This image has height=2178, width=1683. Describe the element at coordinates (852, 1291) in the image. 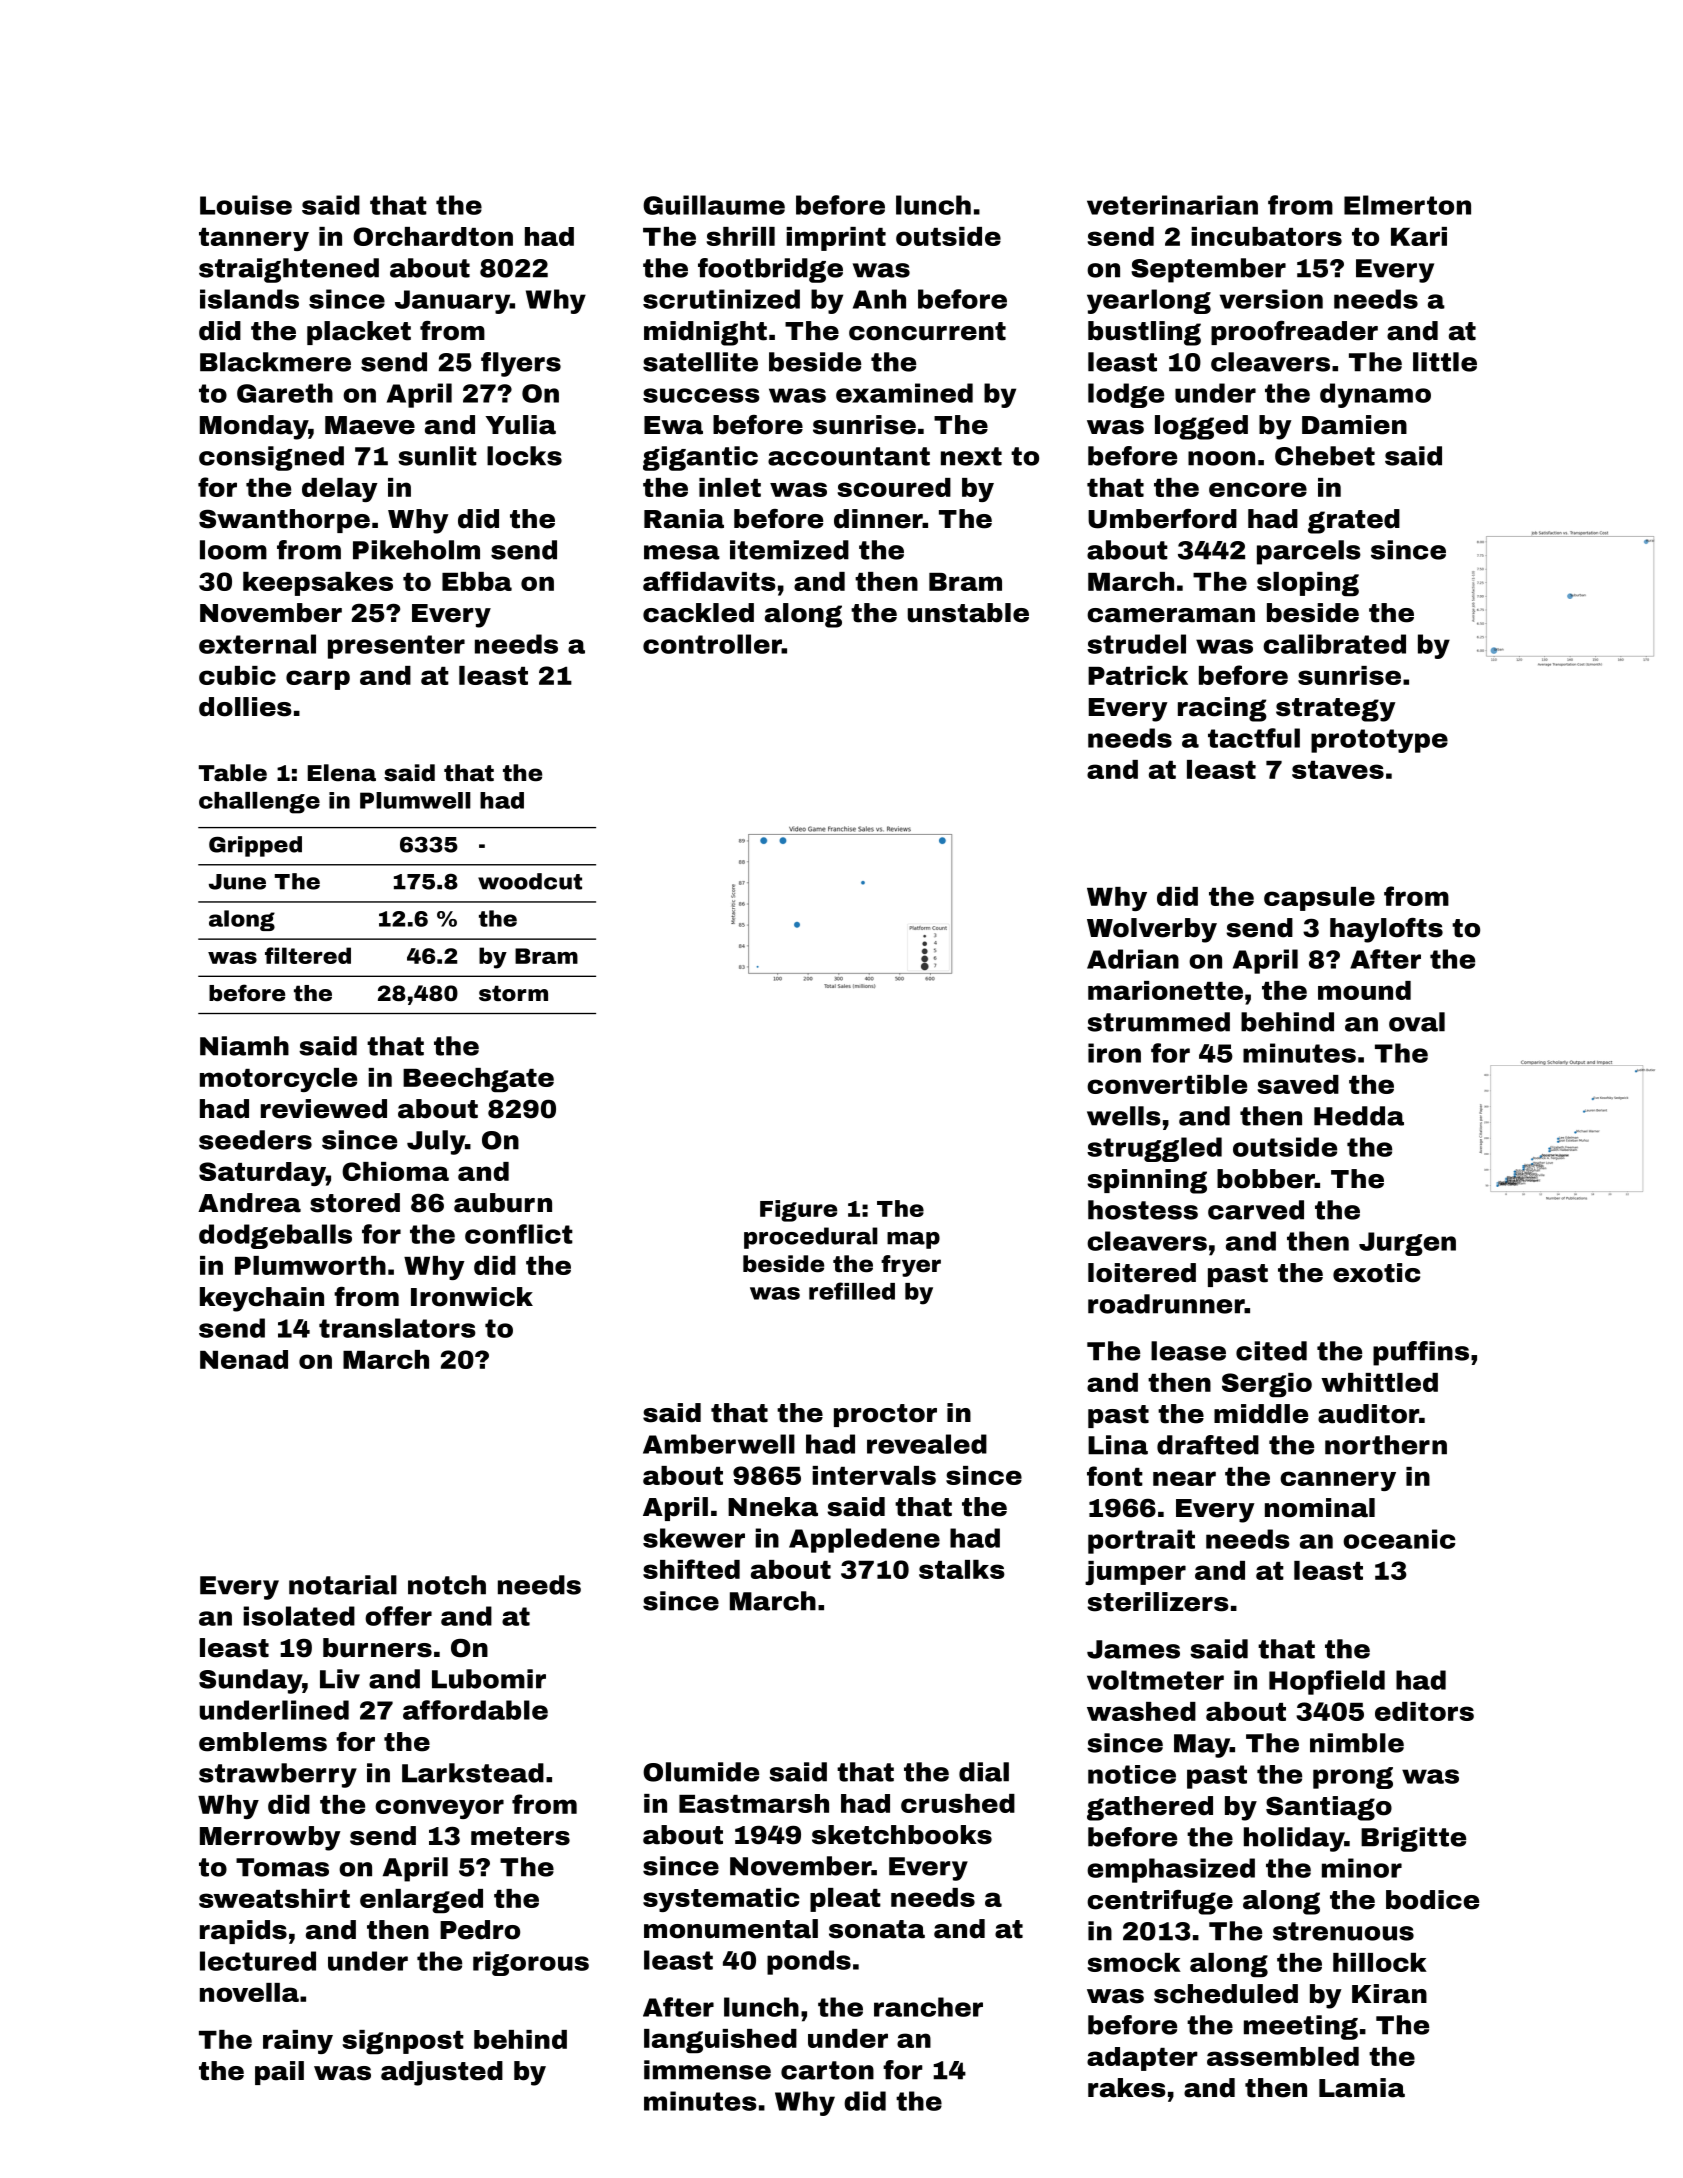

I see `refilled` at that location.
